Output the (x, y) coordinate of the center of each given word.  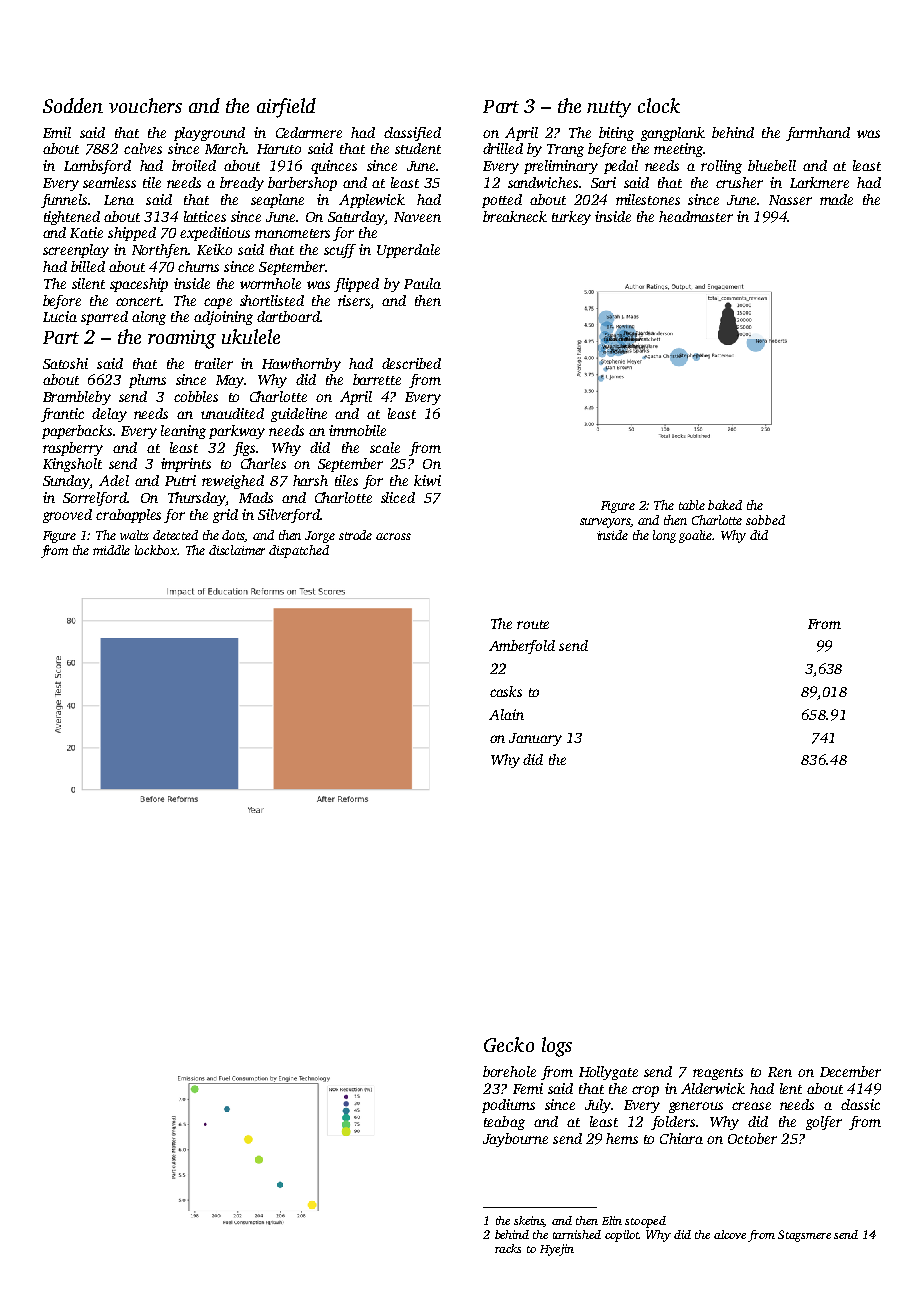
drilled (503, 148)
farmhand (818, 134)
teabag (504, 1123)
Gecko (509, 1044)
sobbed (765, 520)
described (411, 363)
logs (557, 1047)
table (692, 505)
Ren (780, 1072)
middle (111, 550)
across (393, 536)
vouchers (145, 105)
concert (139, 301)
